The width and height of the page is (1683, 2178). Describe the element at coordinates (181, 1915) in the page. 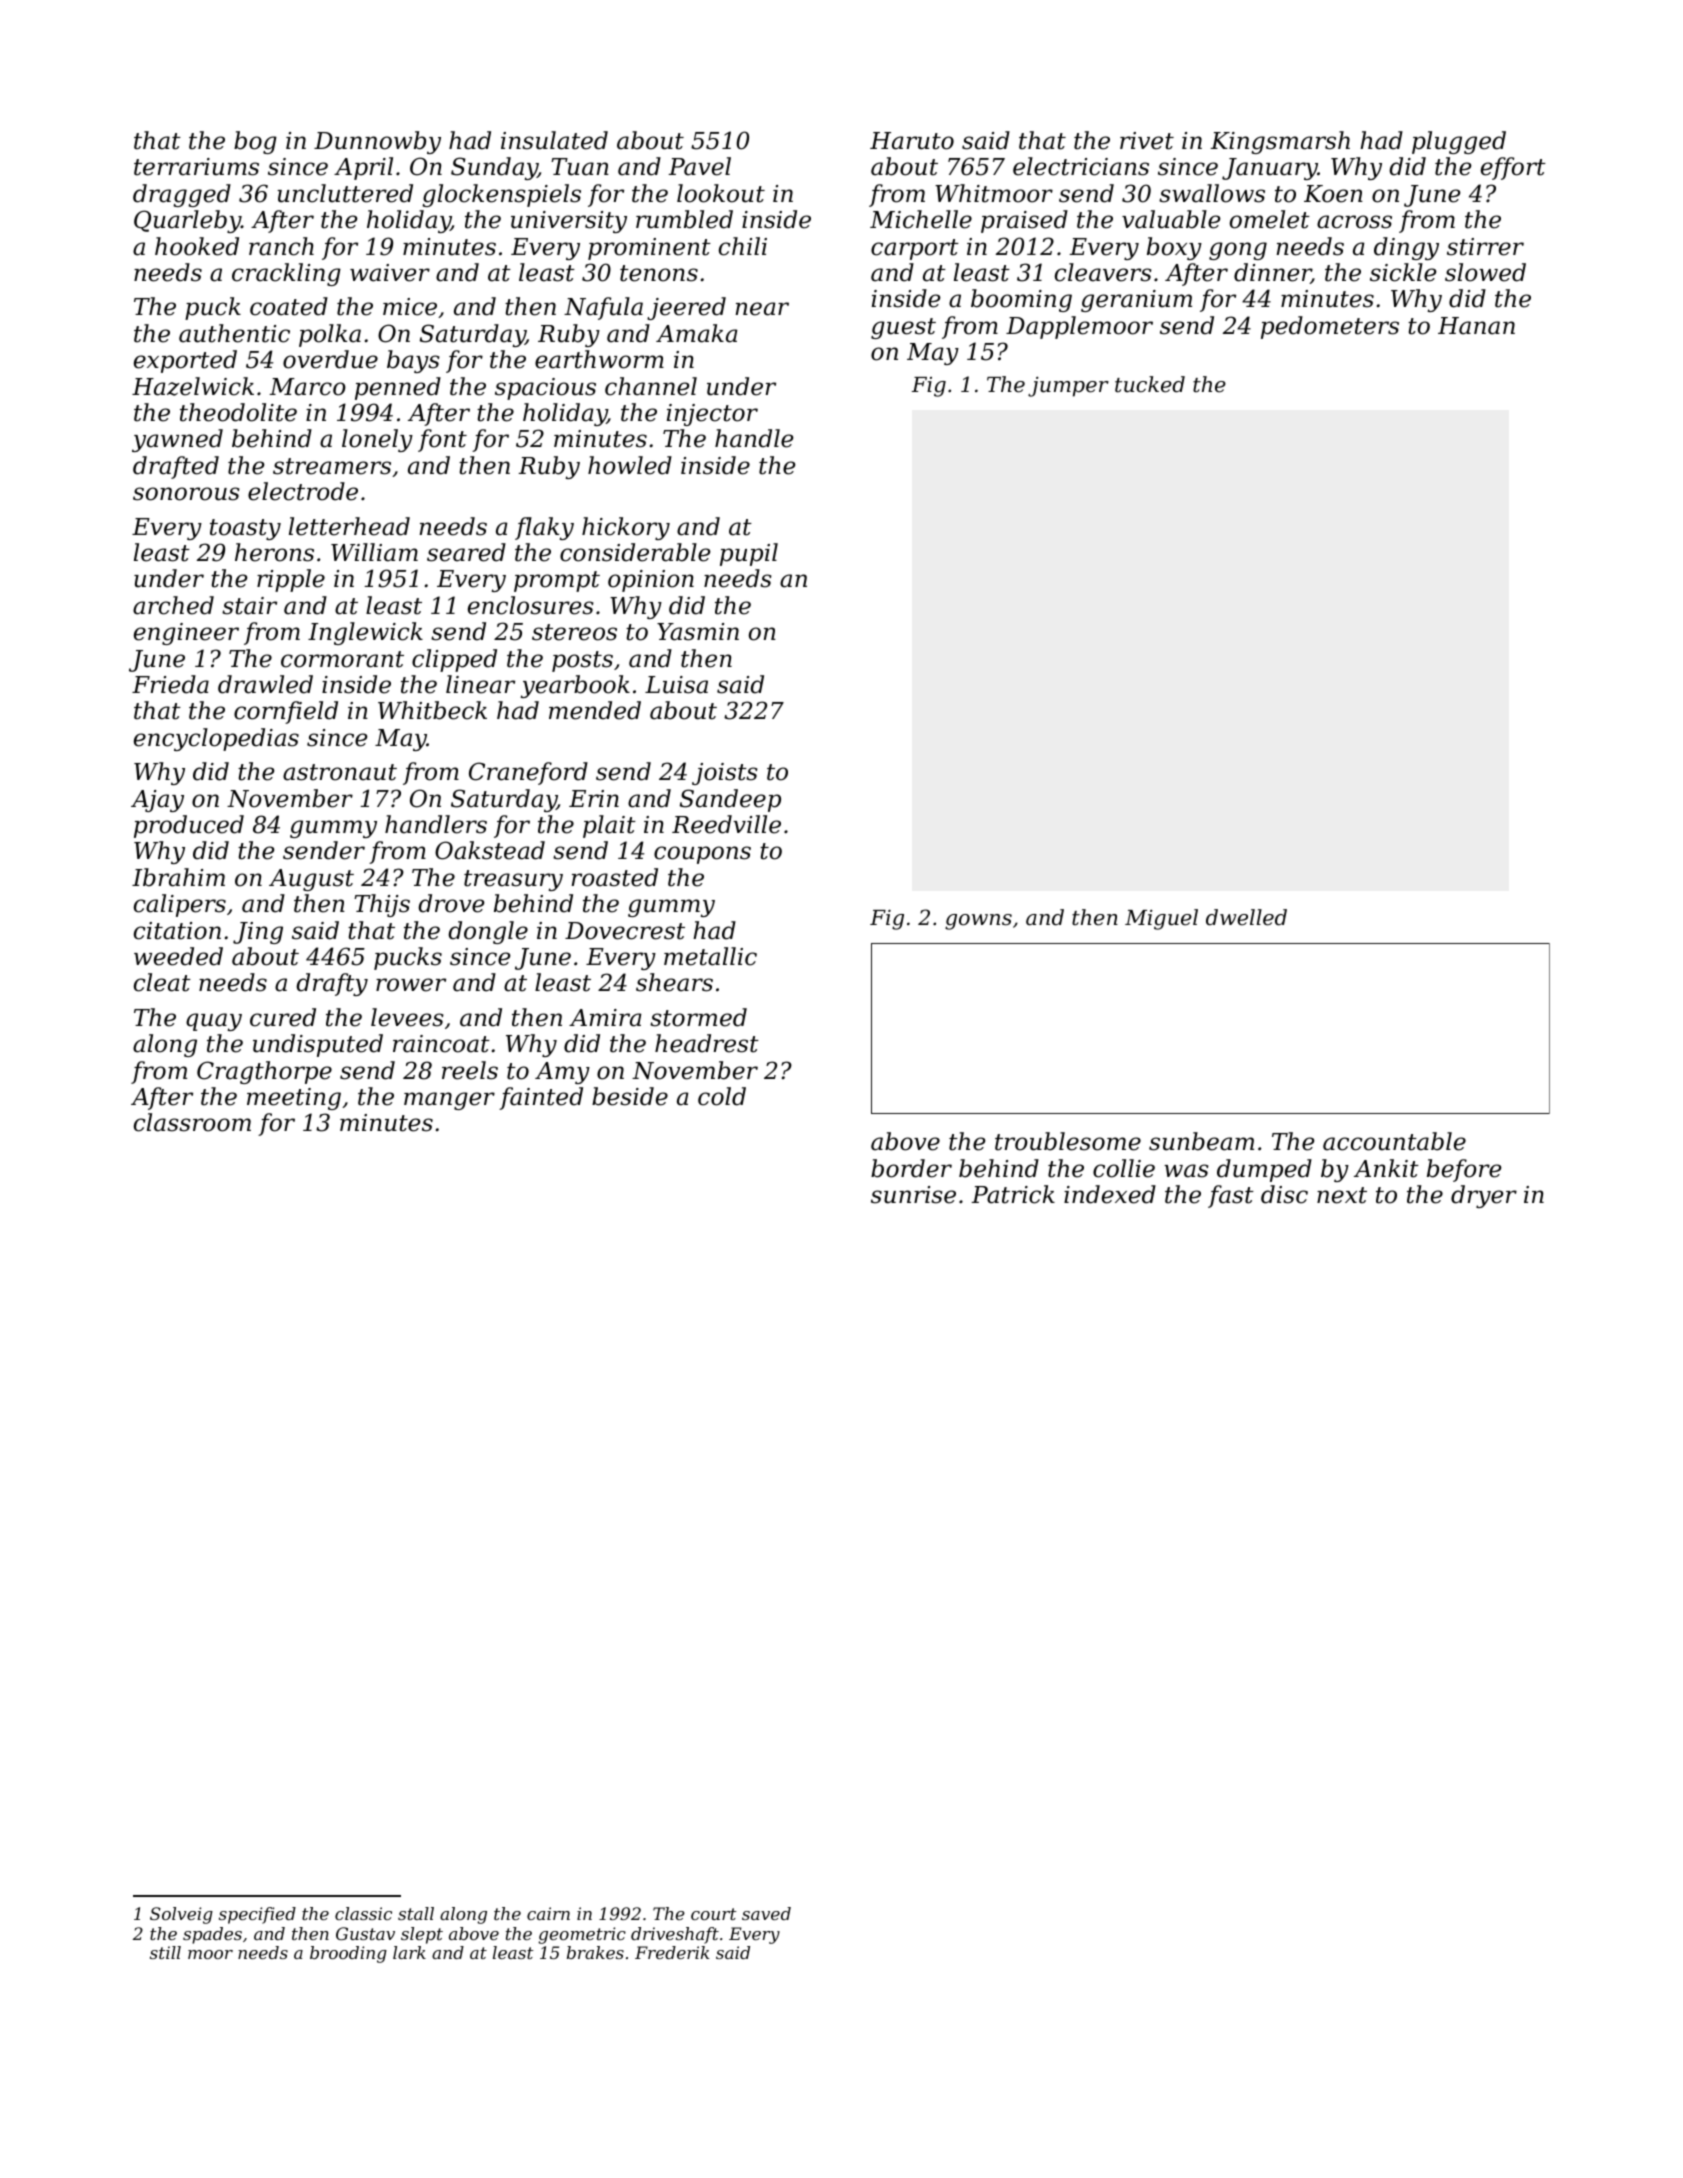

I see `Solveig` at that location.
